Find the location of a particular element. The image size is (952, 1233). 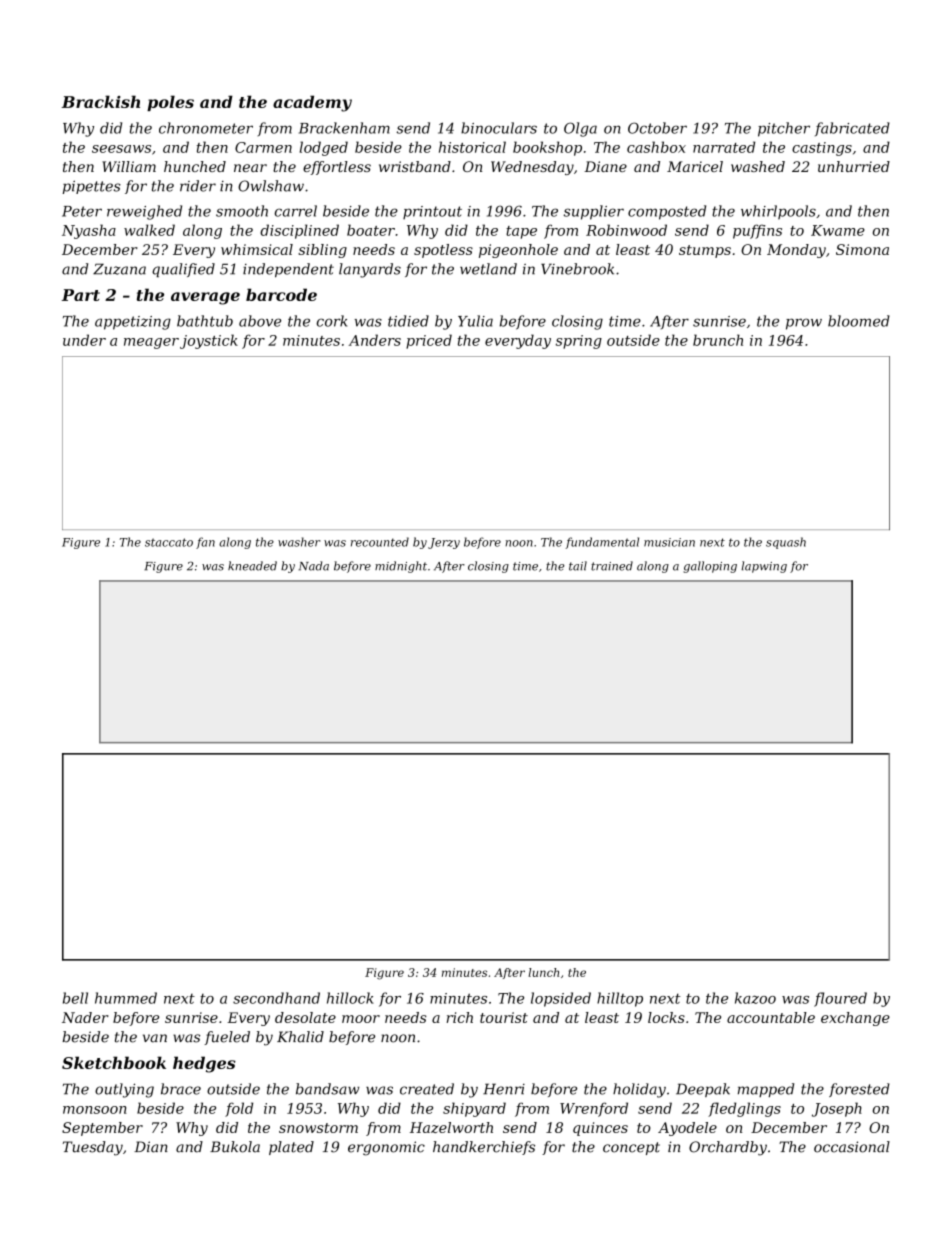

printout is located at coordinates (432, 213).
